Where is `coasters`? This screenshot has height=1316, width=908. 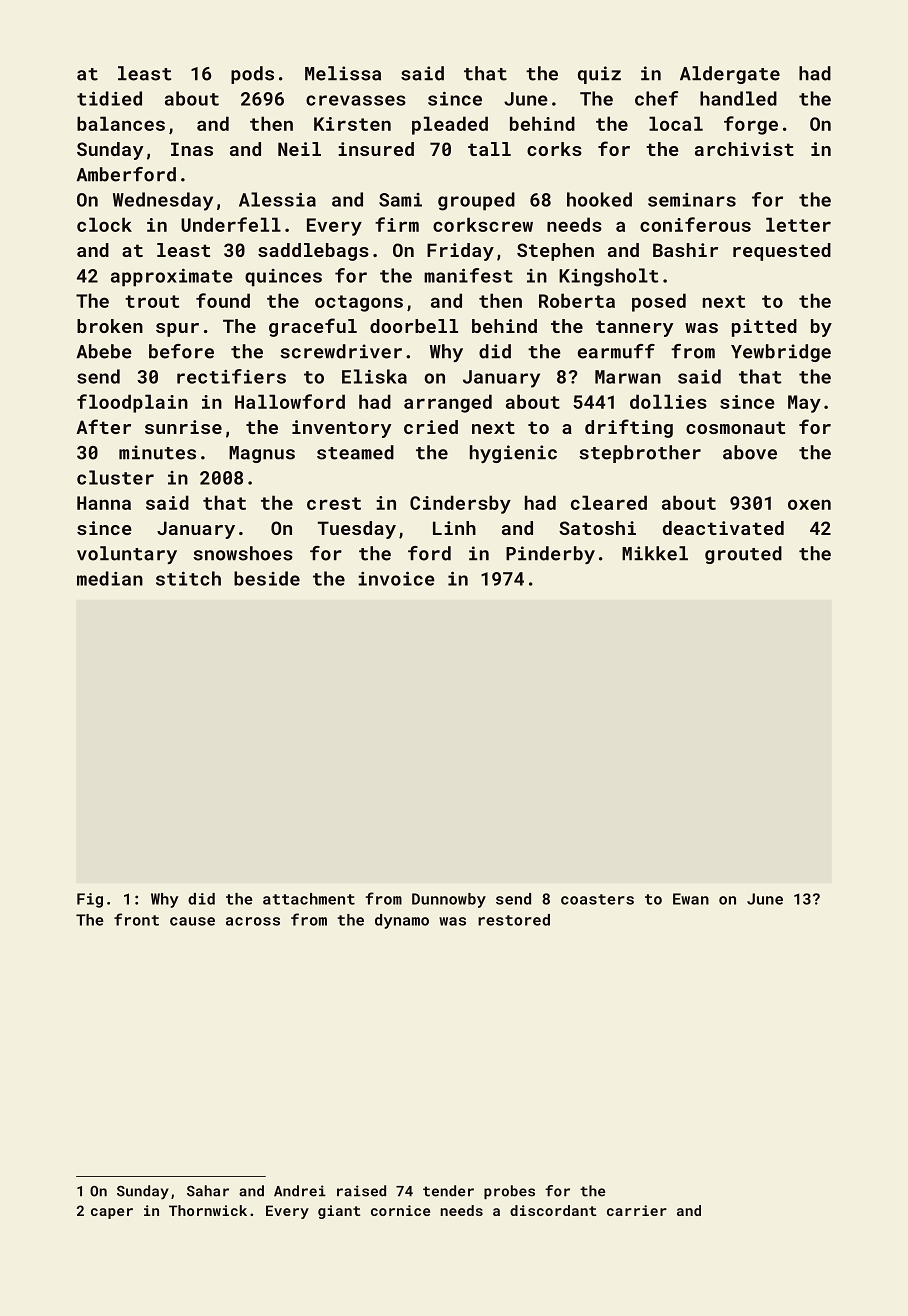
coasters is located at coordinates (597, 899).
